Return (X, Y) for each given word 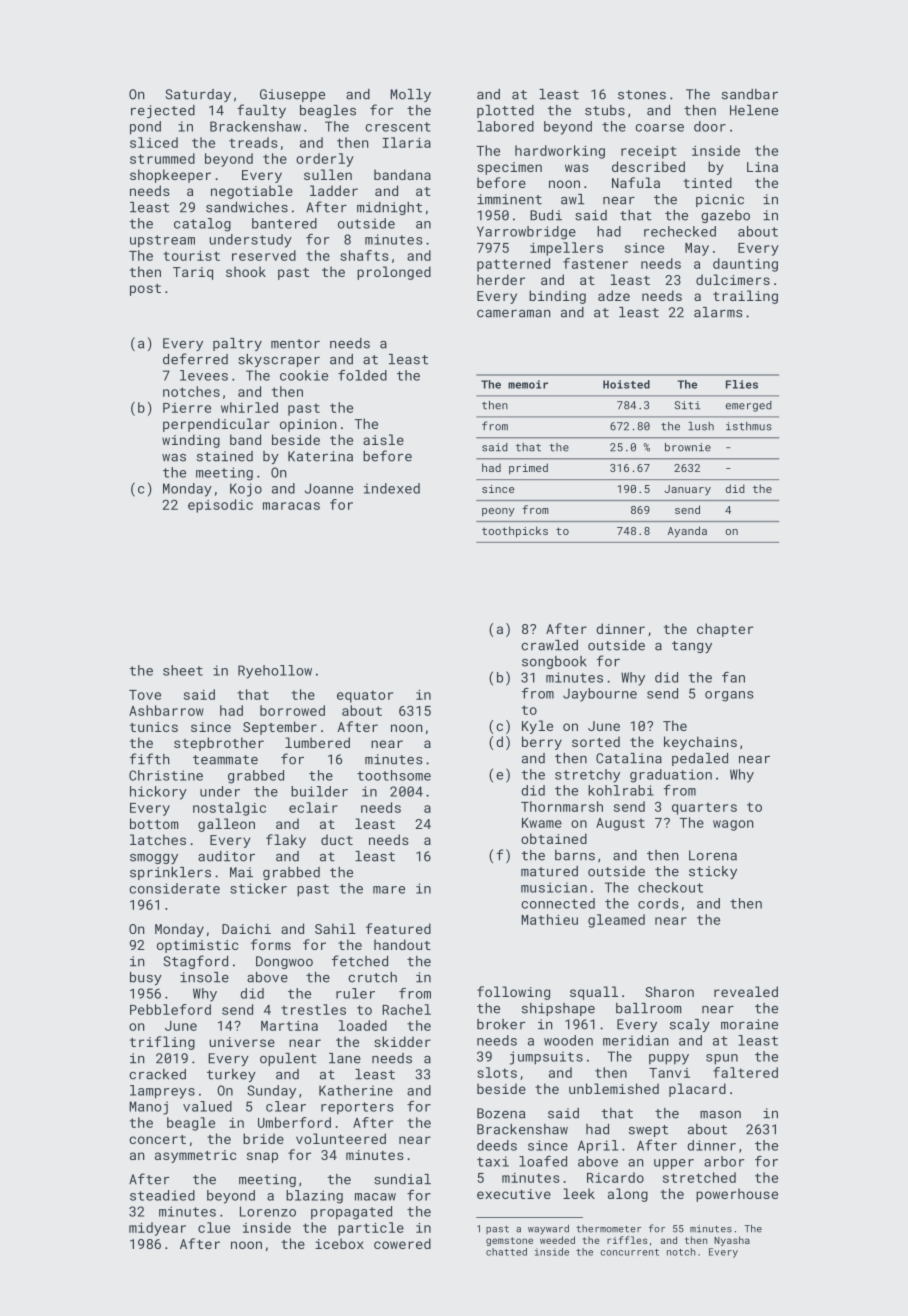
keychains (700, 743)
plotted (505, 111)
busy (146, 978)
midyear (157, 1229)
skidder (402, 1041)
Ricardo (615, 1177)
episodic (220, 506)
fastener (595, 263)
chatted (506, 1252)
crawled (549, 645)
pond (145, 128)
